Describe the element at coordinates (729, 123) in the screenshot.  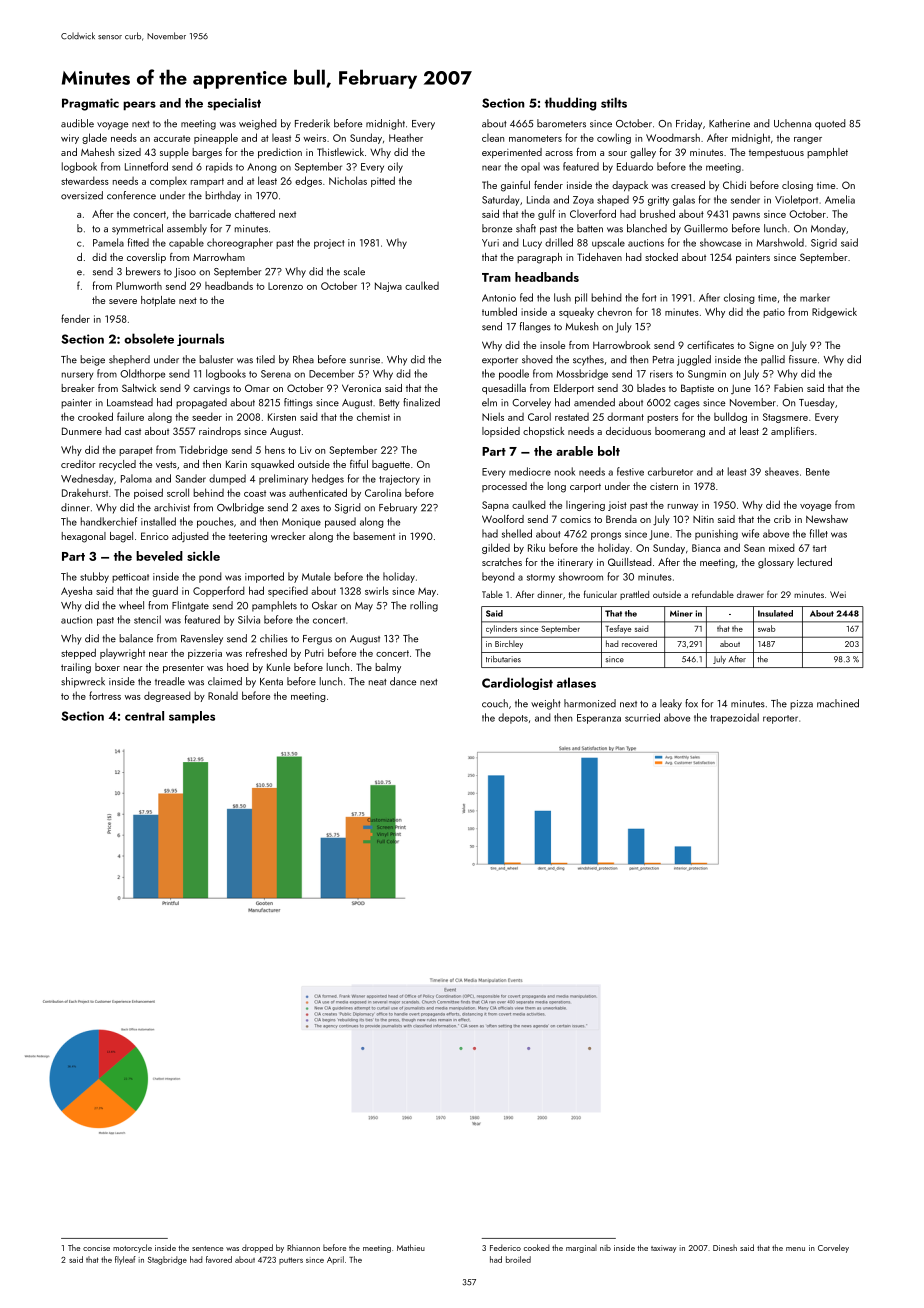
I see `Katherine` at that location.
